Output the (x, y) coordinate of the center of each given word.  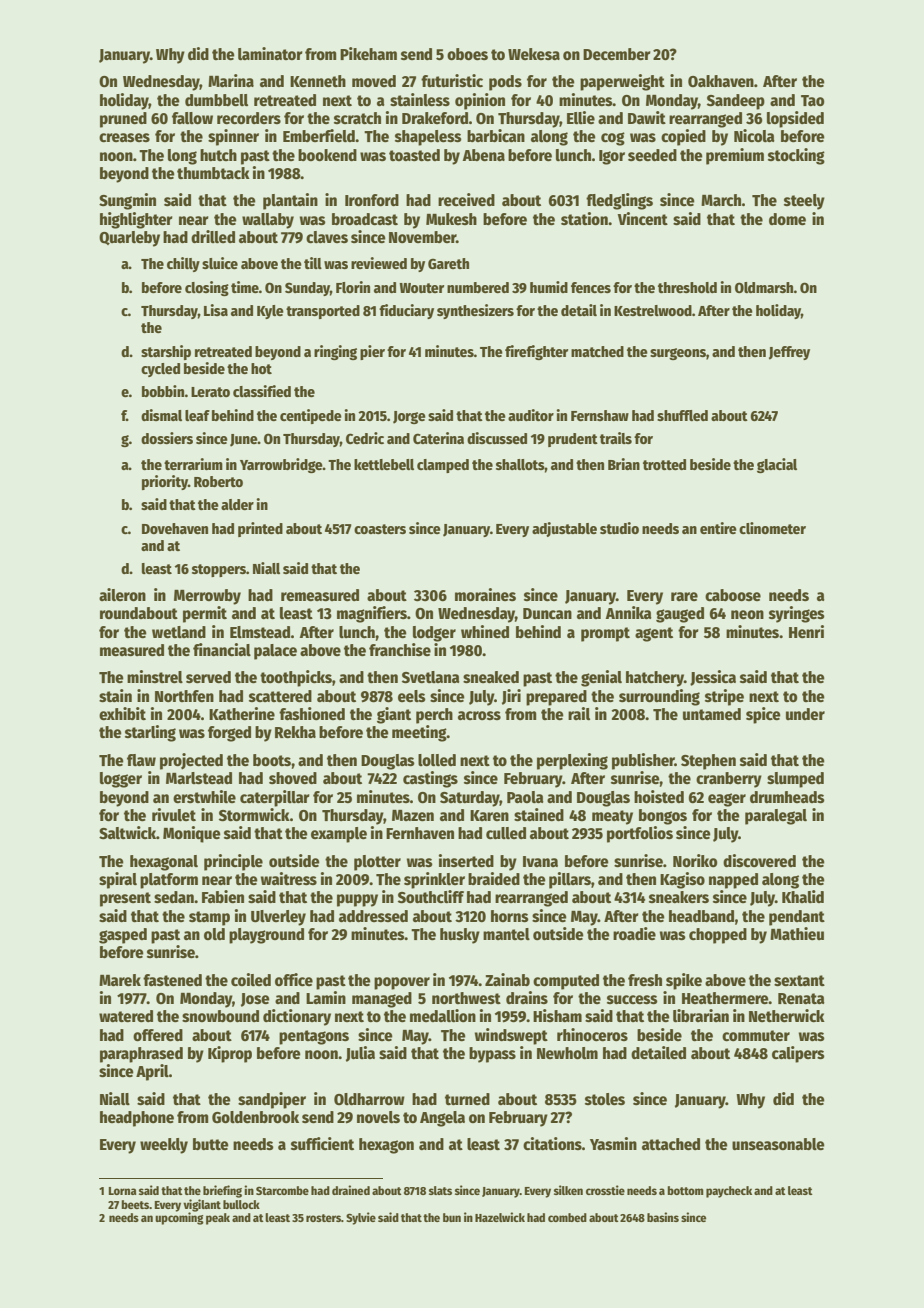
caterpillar (275, 798)
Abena (484, 155)
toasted (414, 155)
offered (158, 1035)
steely (804, 202)
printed (260, 529)
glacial (777, 465)
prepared (556, 698)
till (313, 263)
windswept (511, 1036)
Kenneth (318, 81)
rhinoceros (592, 1035)
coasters (380, 529)
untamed (712, 714)
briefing (222, 1191)
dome (787, 219)
